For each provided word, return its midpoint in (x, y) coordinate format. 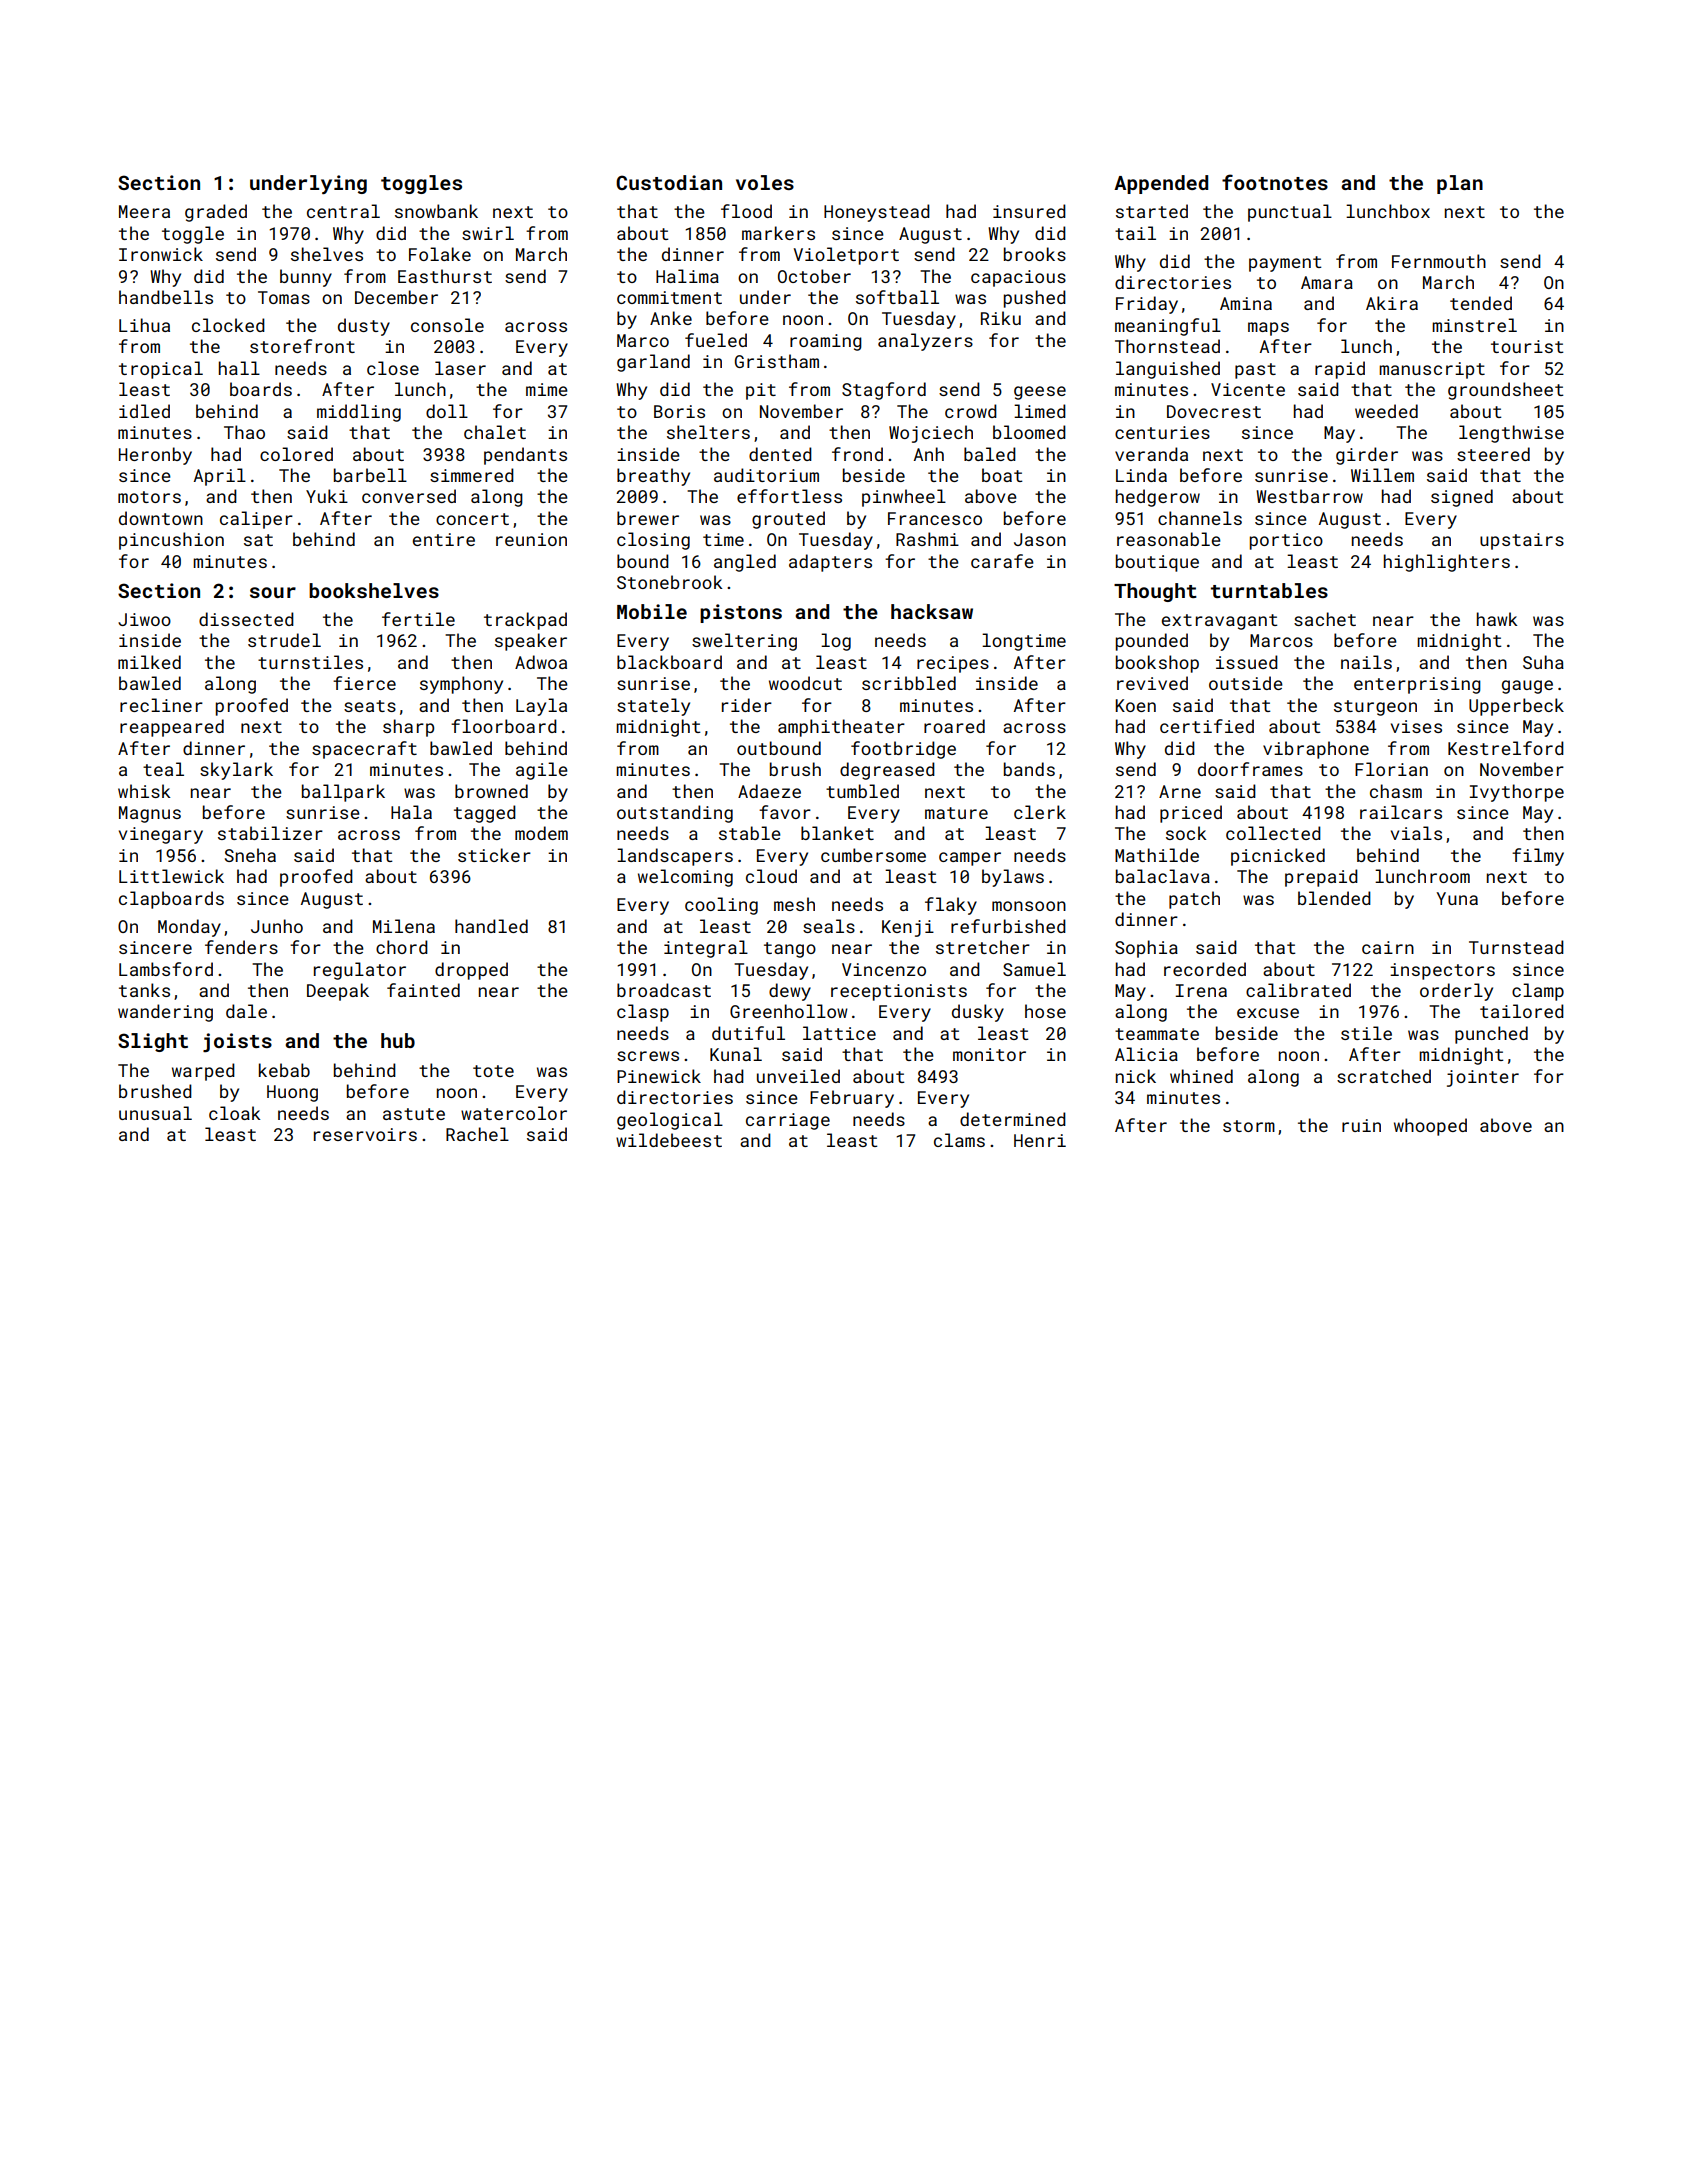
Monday (189, 928)
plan (1460, 184)
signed (1462, 498)
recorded (1205, 969)
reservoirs (365, 1134)
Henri (1040, 1140)
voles (765, 182)
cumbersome (873, 855)
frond (857, 454)
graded (216, 213)
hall (239, 368)
